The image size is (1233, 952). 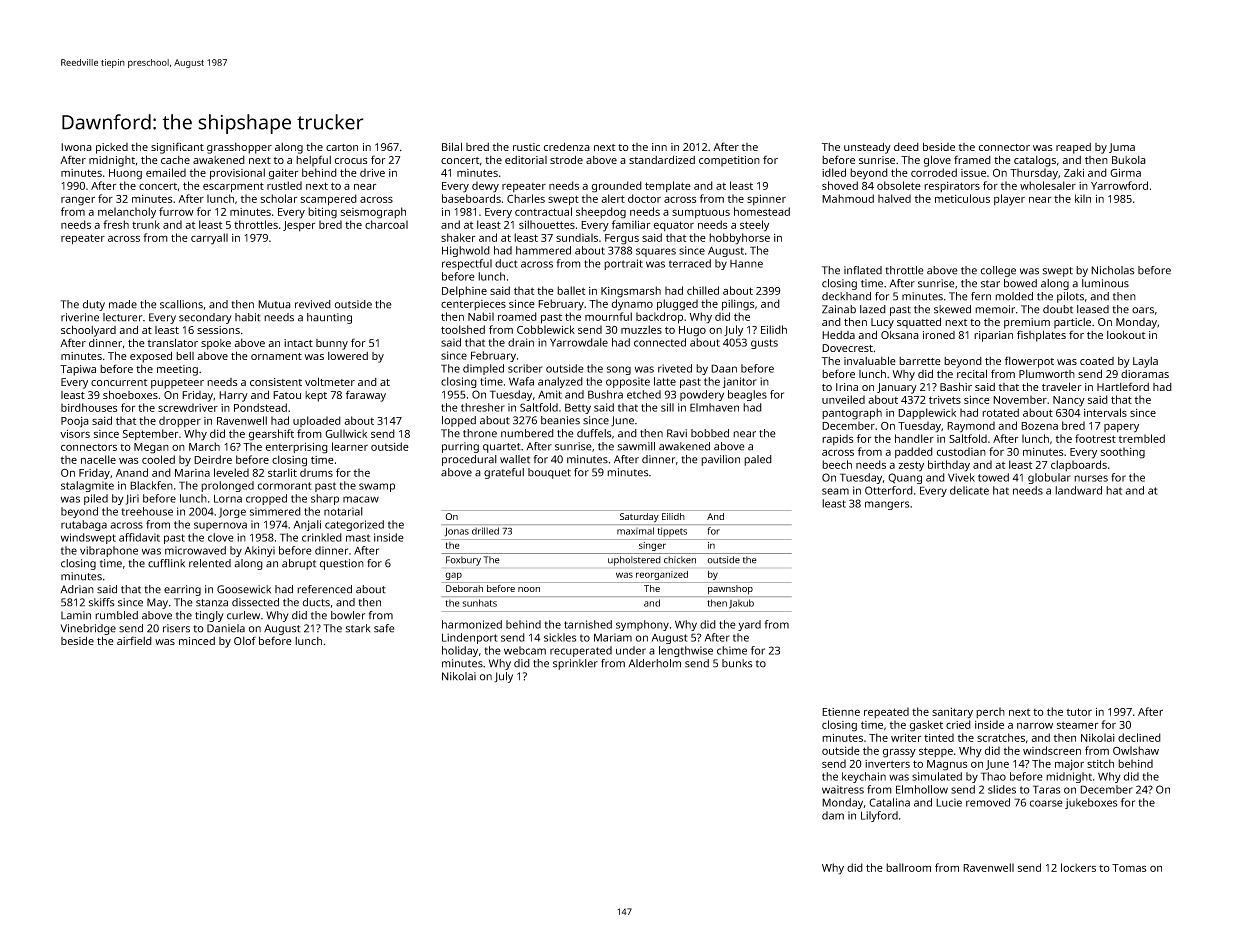 I want to click on ballroom, so click(x=908, y=867).
